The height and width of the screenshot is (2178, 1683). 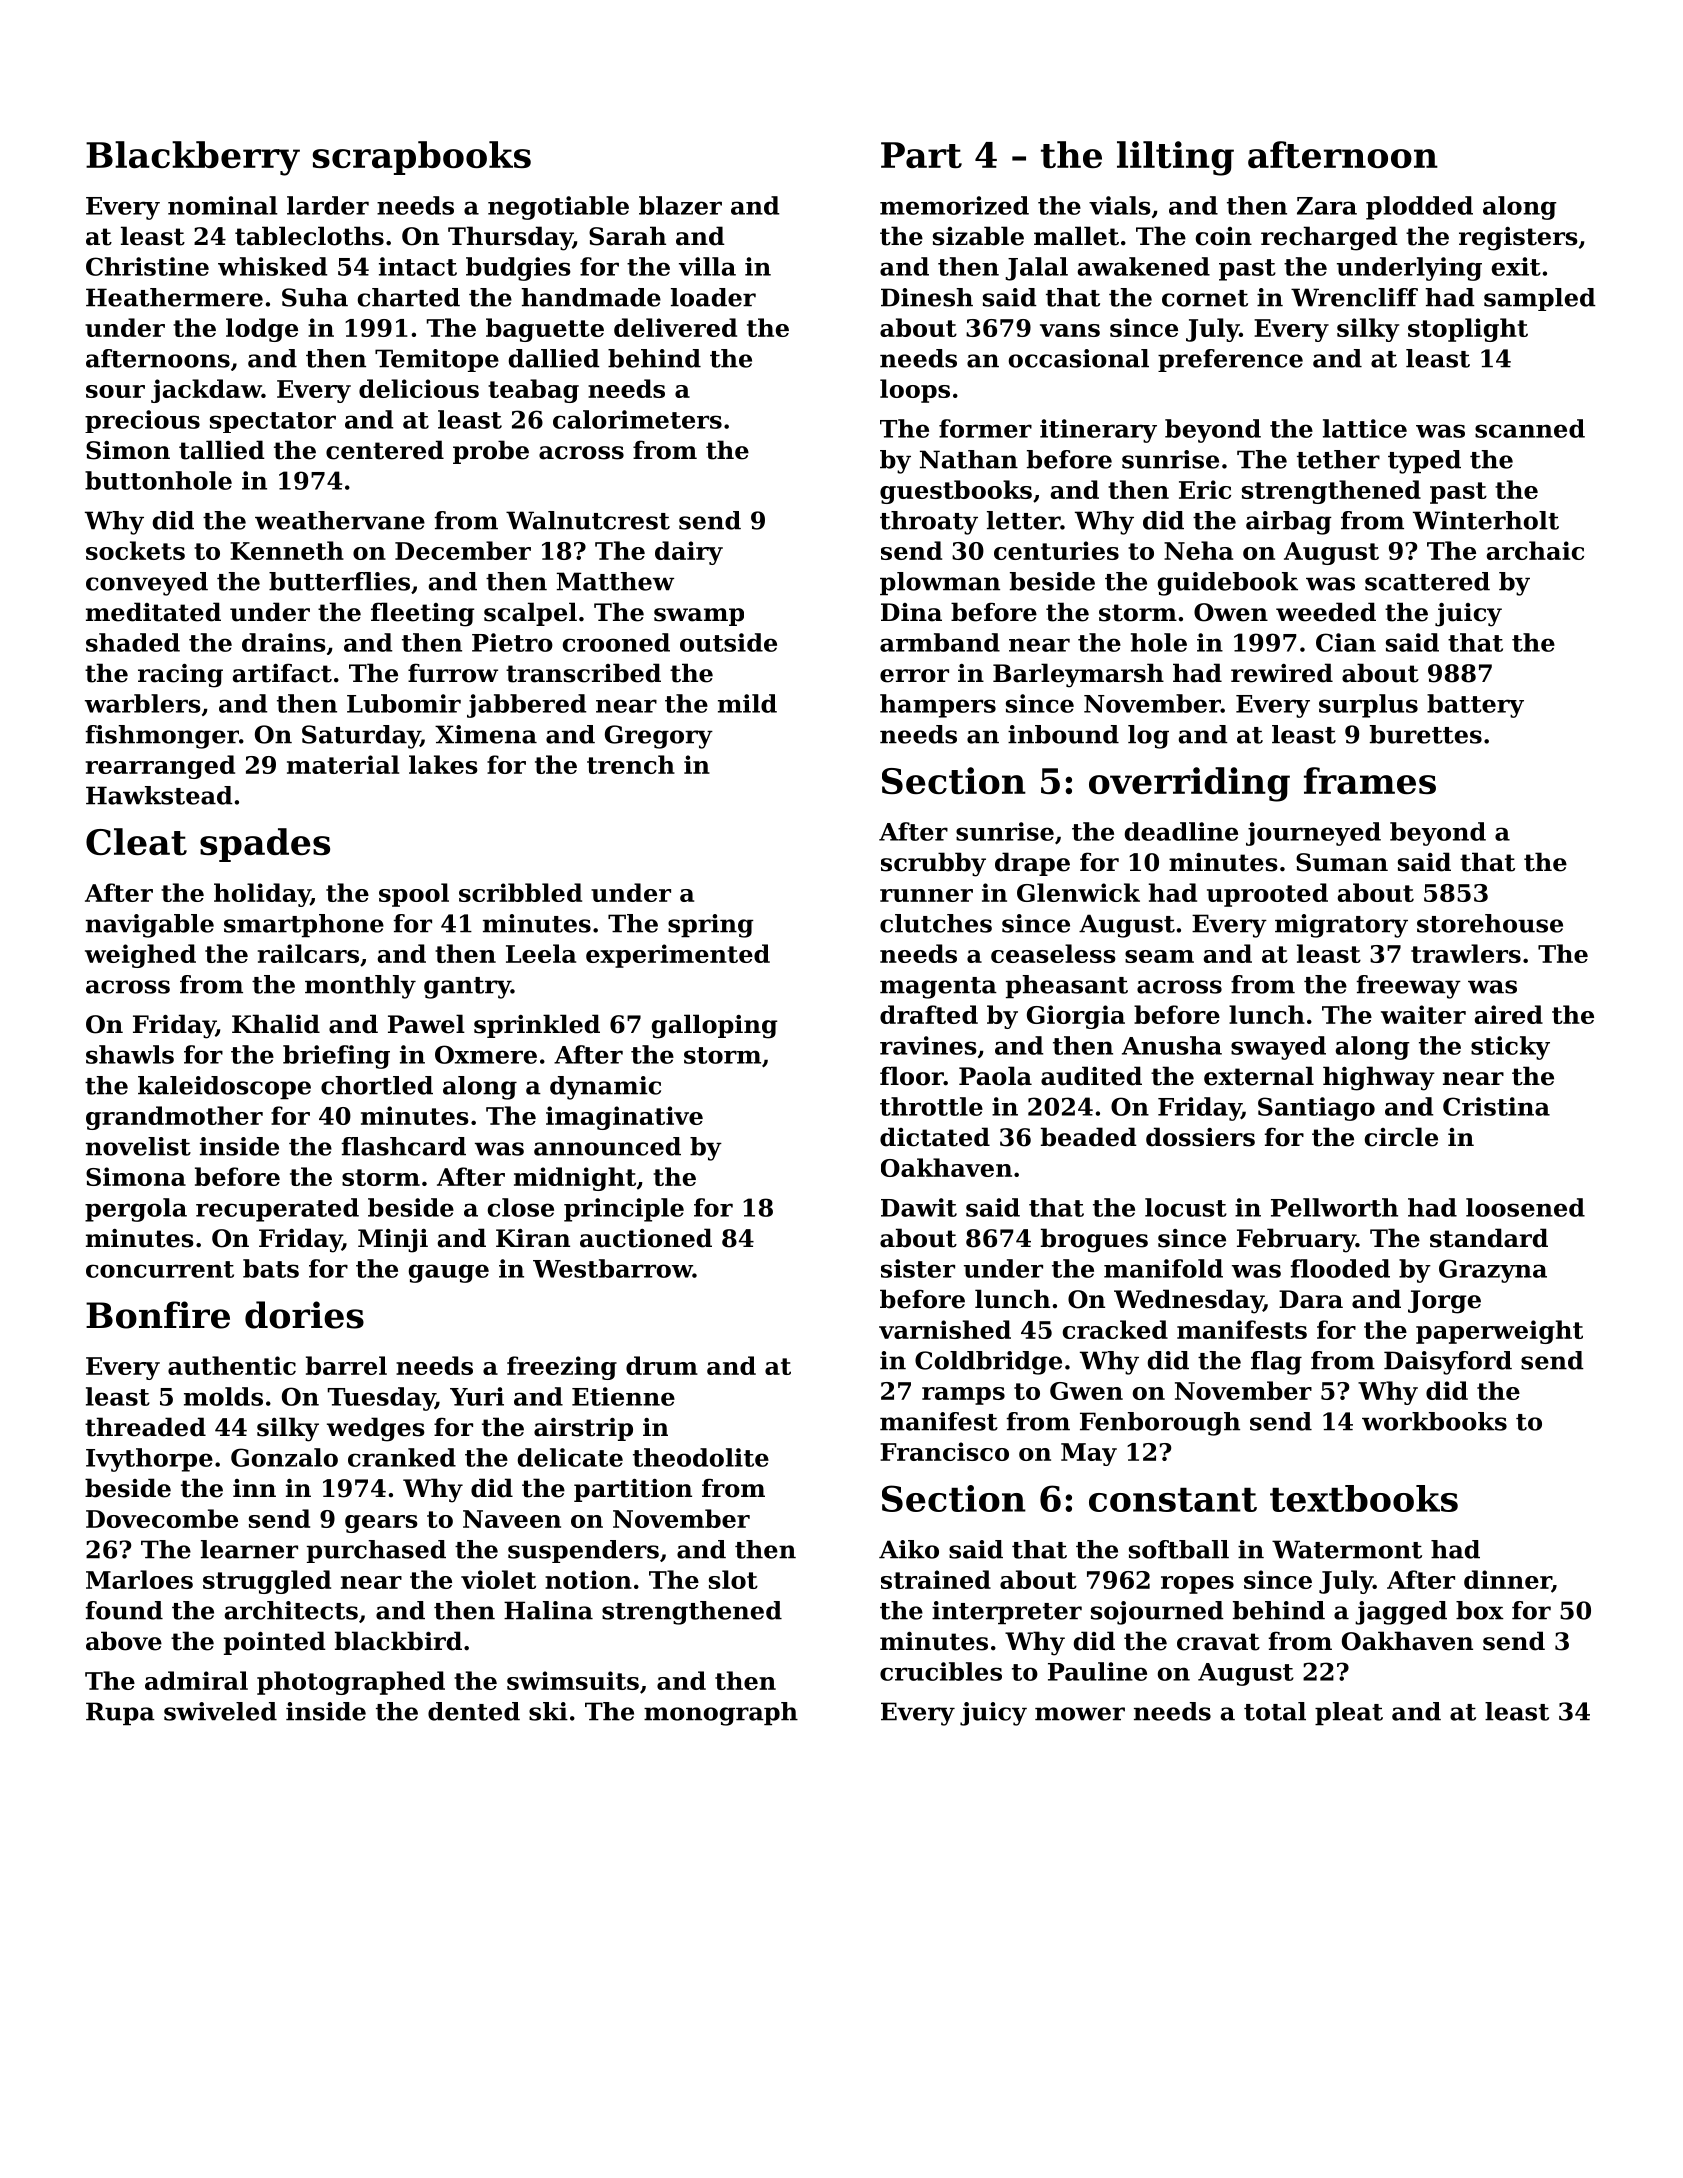 What do you see at coordinates (1327, 206) in the screenshot?
I see `Zara` at bounding box center [1327, 206].
